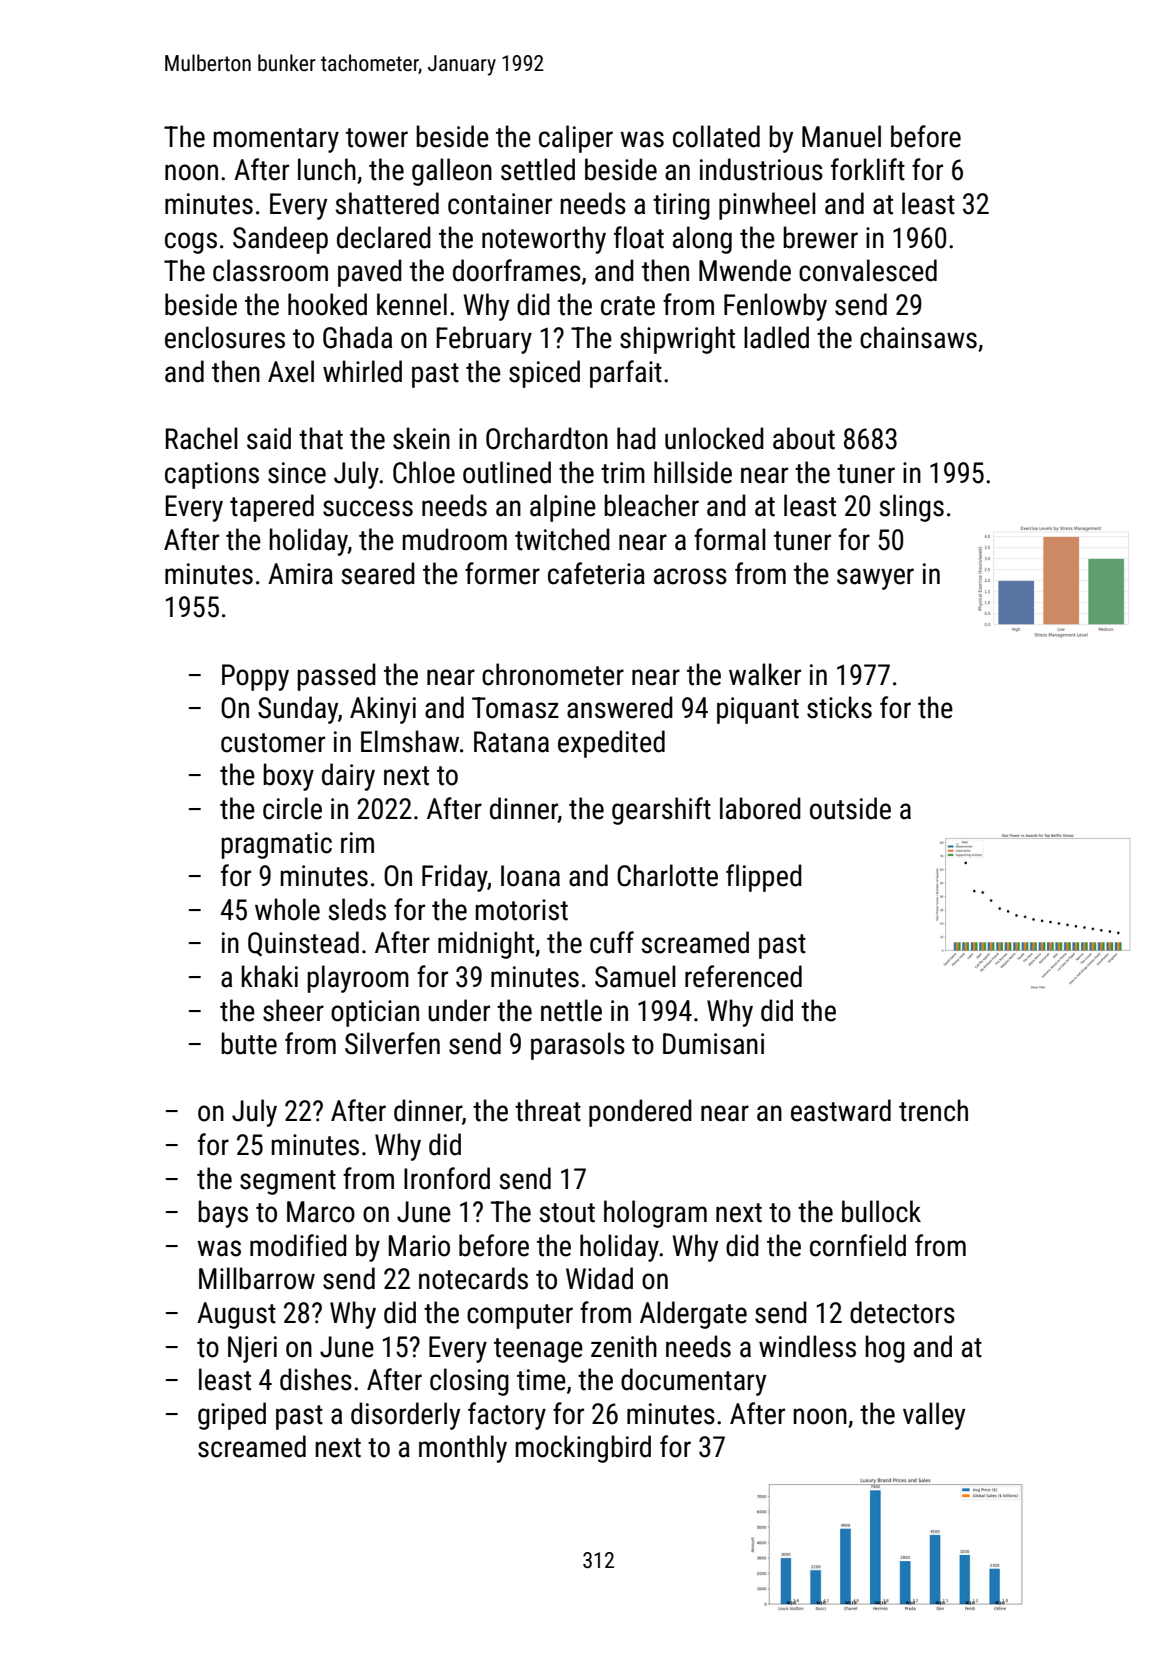  What do you see at coordinates (252, 1349) in the page?
I see `Njeri` at bounding box center [252, 1349].
